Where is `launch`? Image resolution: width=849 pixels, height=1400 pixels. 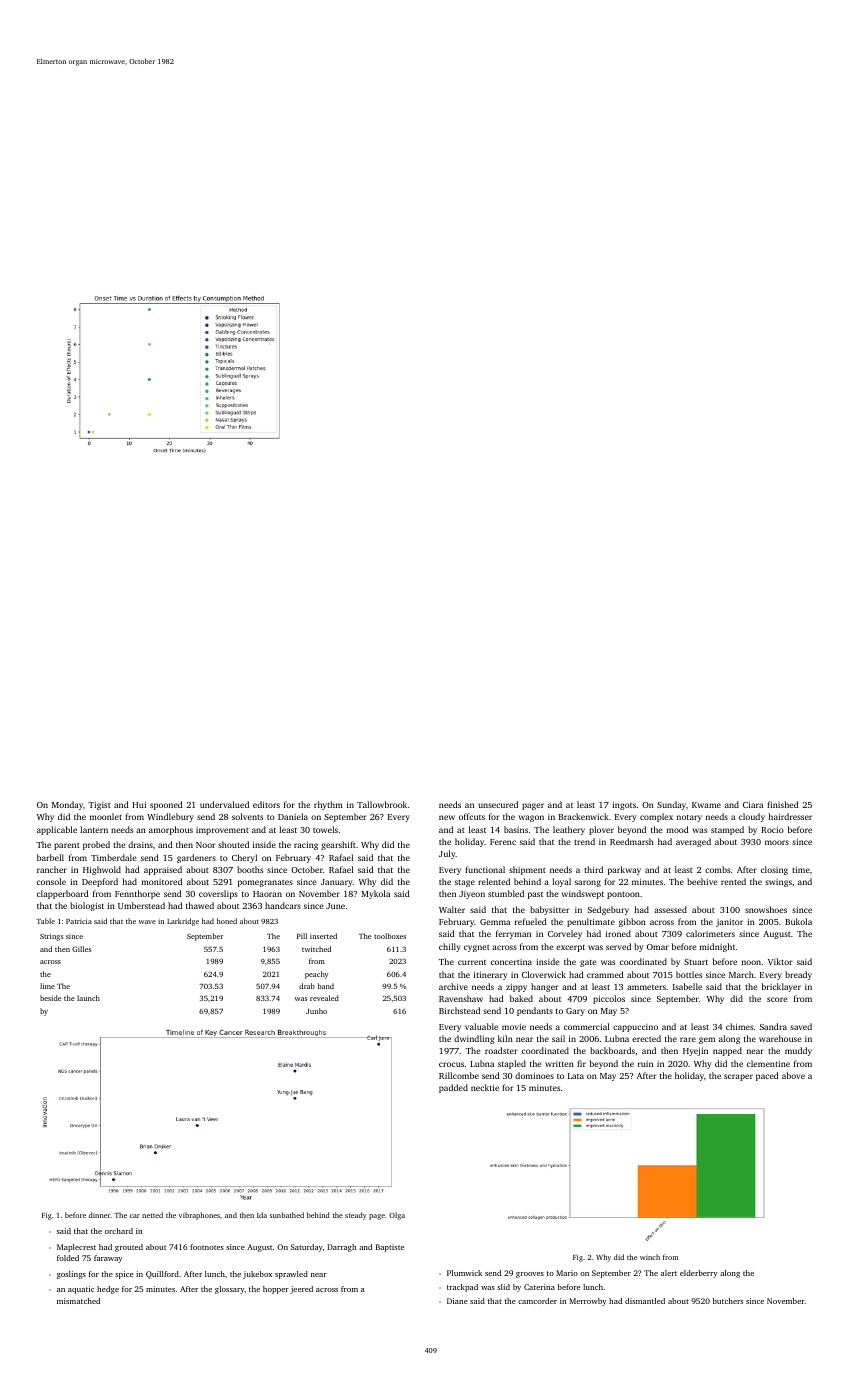 launch is located at coordinates (88, 998).
